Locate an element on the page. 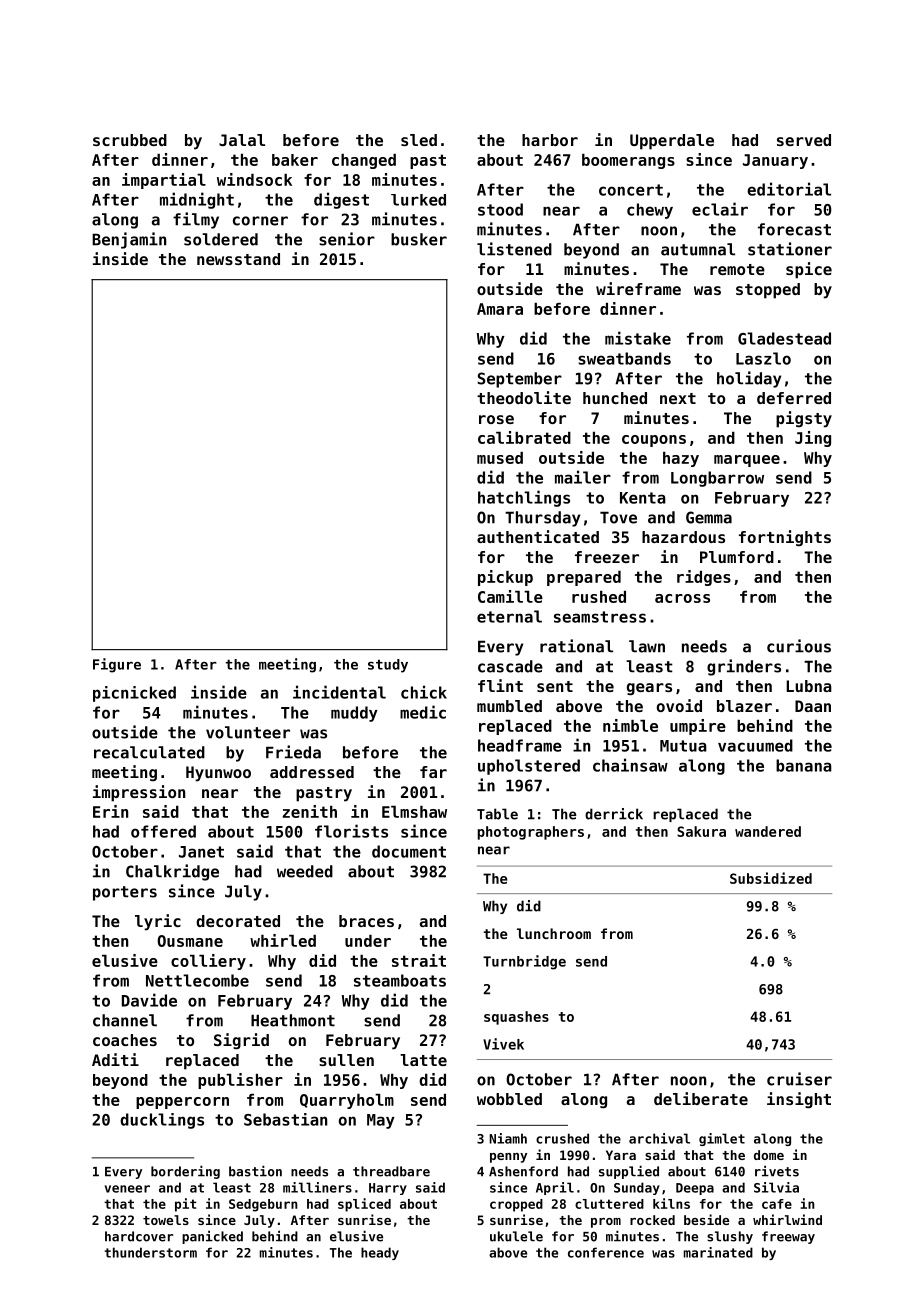 Image resolution: width=924 pixels, height=1314 pixels. hazardous is located at coordinates (683, 537).
